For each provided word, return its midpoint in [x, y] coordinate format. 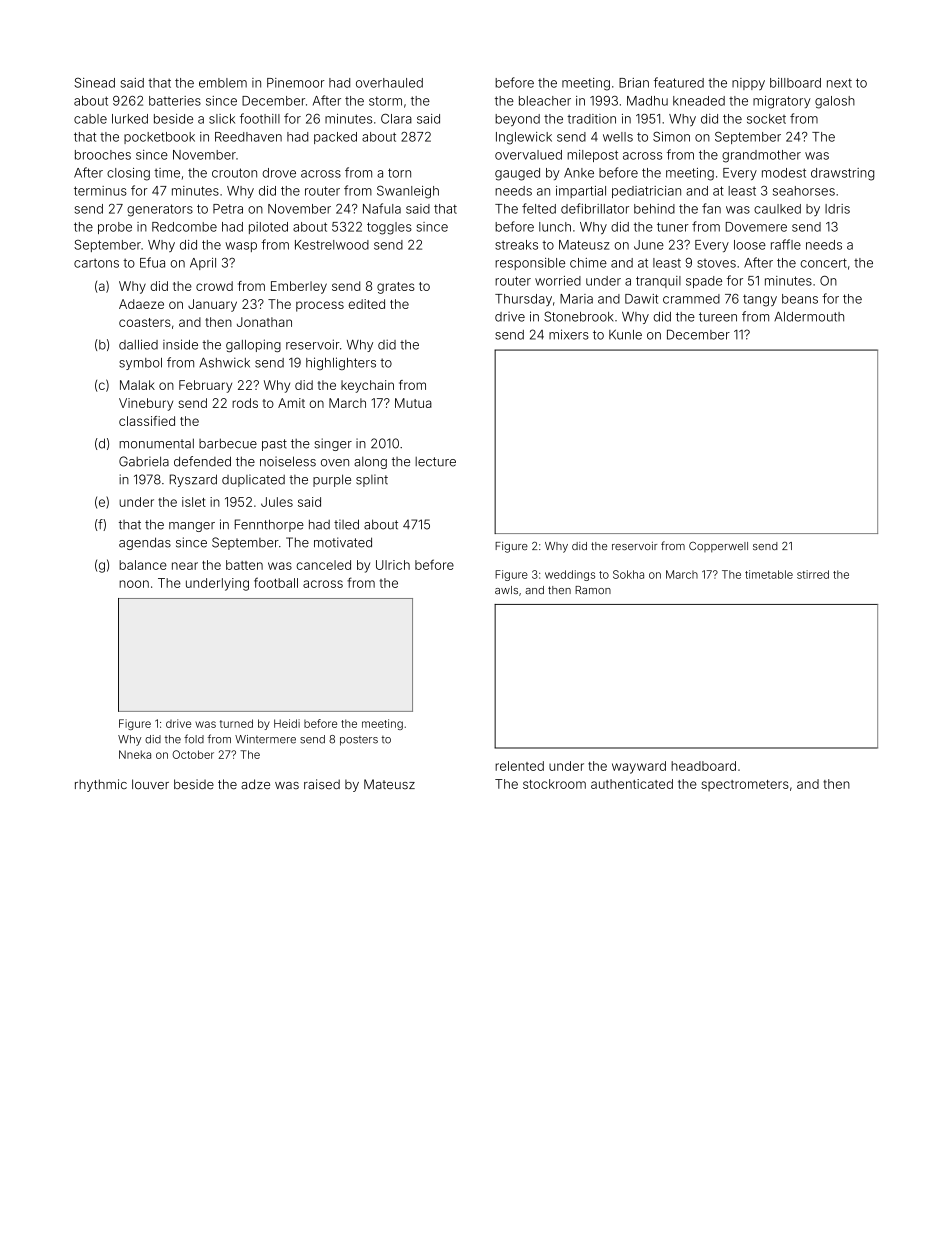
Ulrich [393, 565]
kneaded [699, 101]
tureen [718, 317]
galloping [253, 345]
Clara [396, 119]
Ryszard [193, 480]
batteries [175, 101]
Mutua [413, 403]
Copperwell [718, 547]
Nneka [135, 754]
